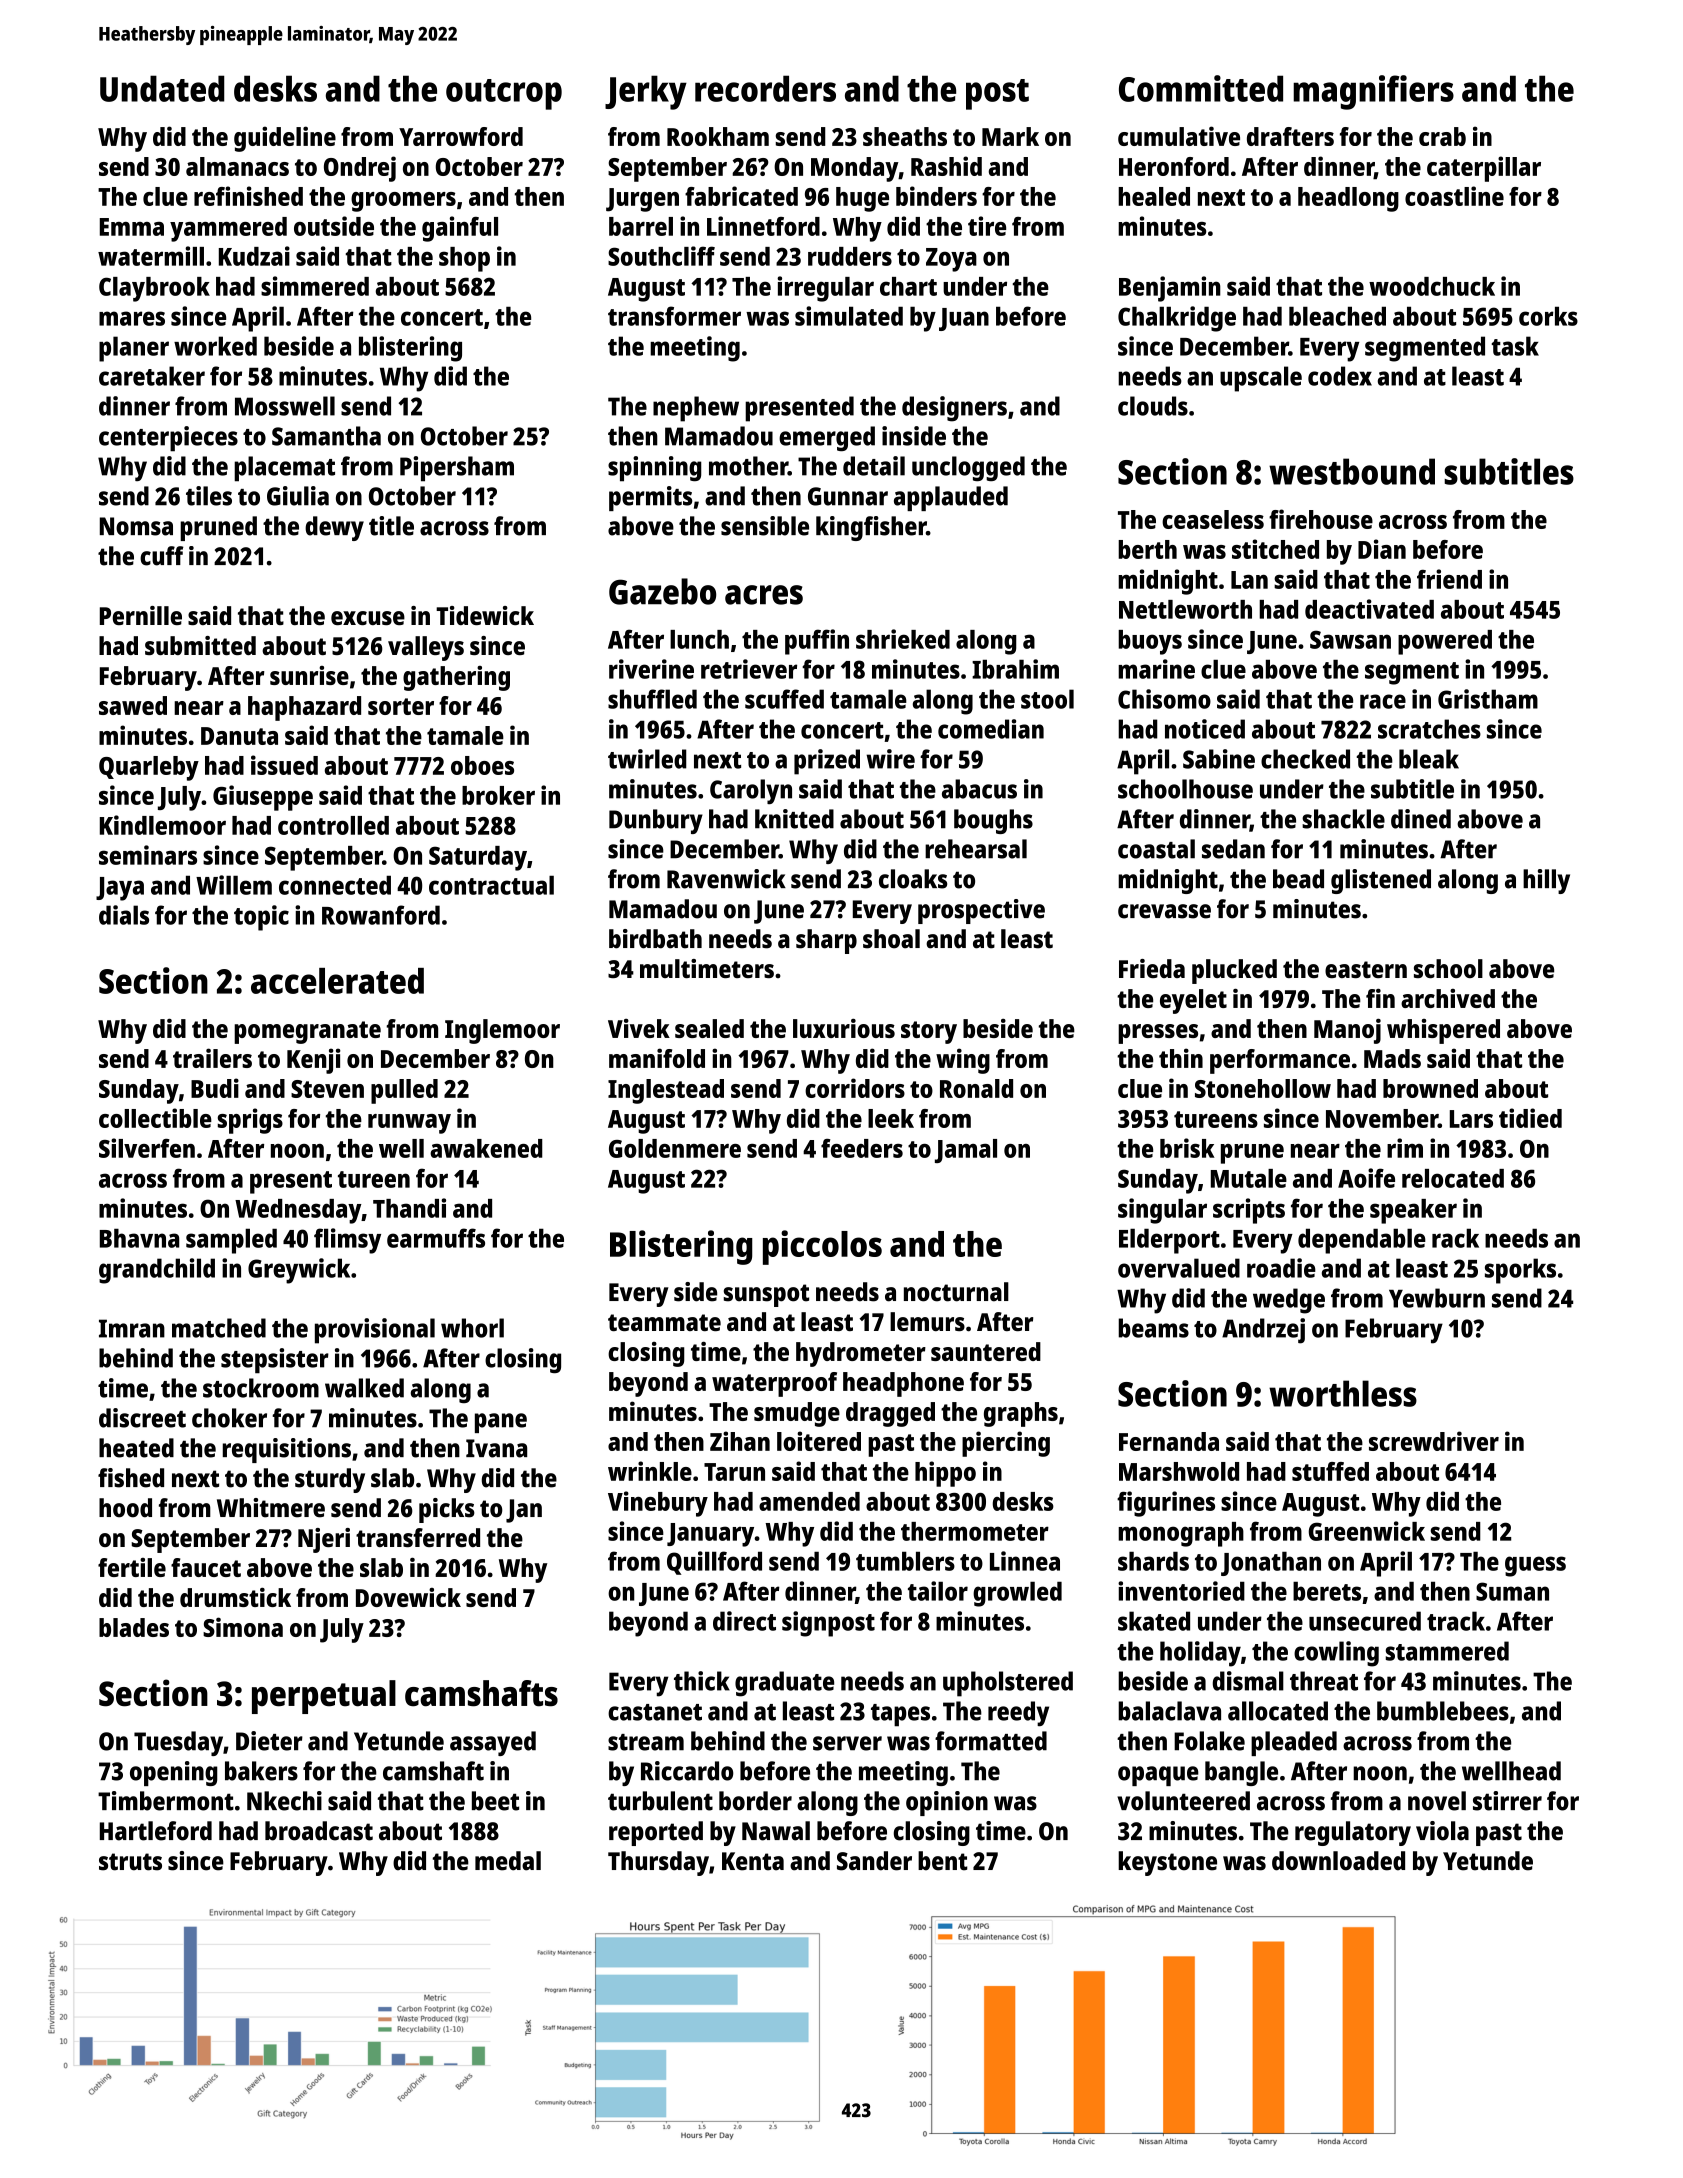 This screenshot has height=2178, width=1683. What do you see at coordinates (1352, 471) in the screenshot?
I see `westbound` at bounding box center [1352, 471].
